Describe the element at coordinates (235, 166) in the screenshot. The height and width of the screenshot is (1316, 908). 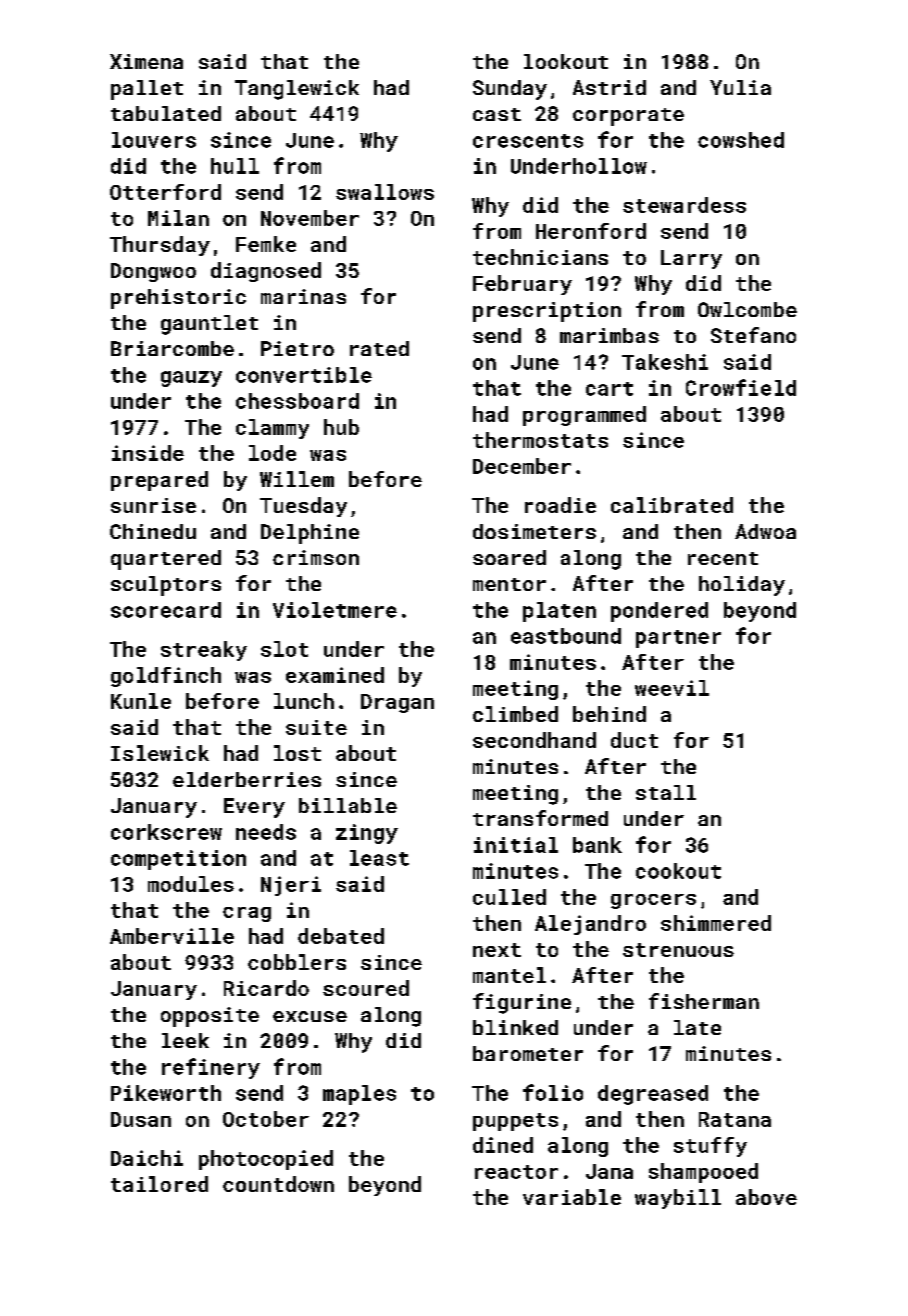
I see `hull` at that location.
